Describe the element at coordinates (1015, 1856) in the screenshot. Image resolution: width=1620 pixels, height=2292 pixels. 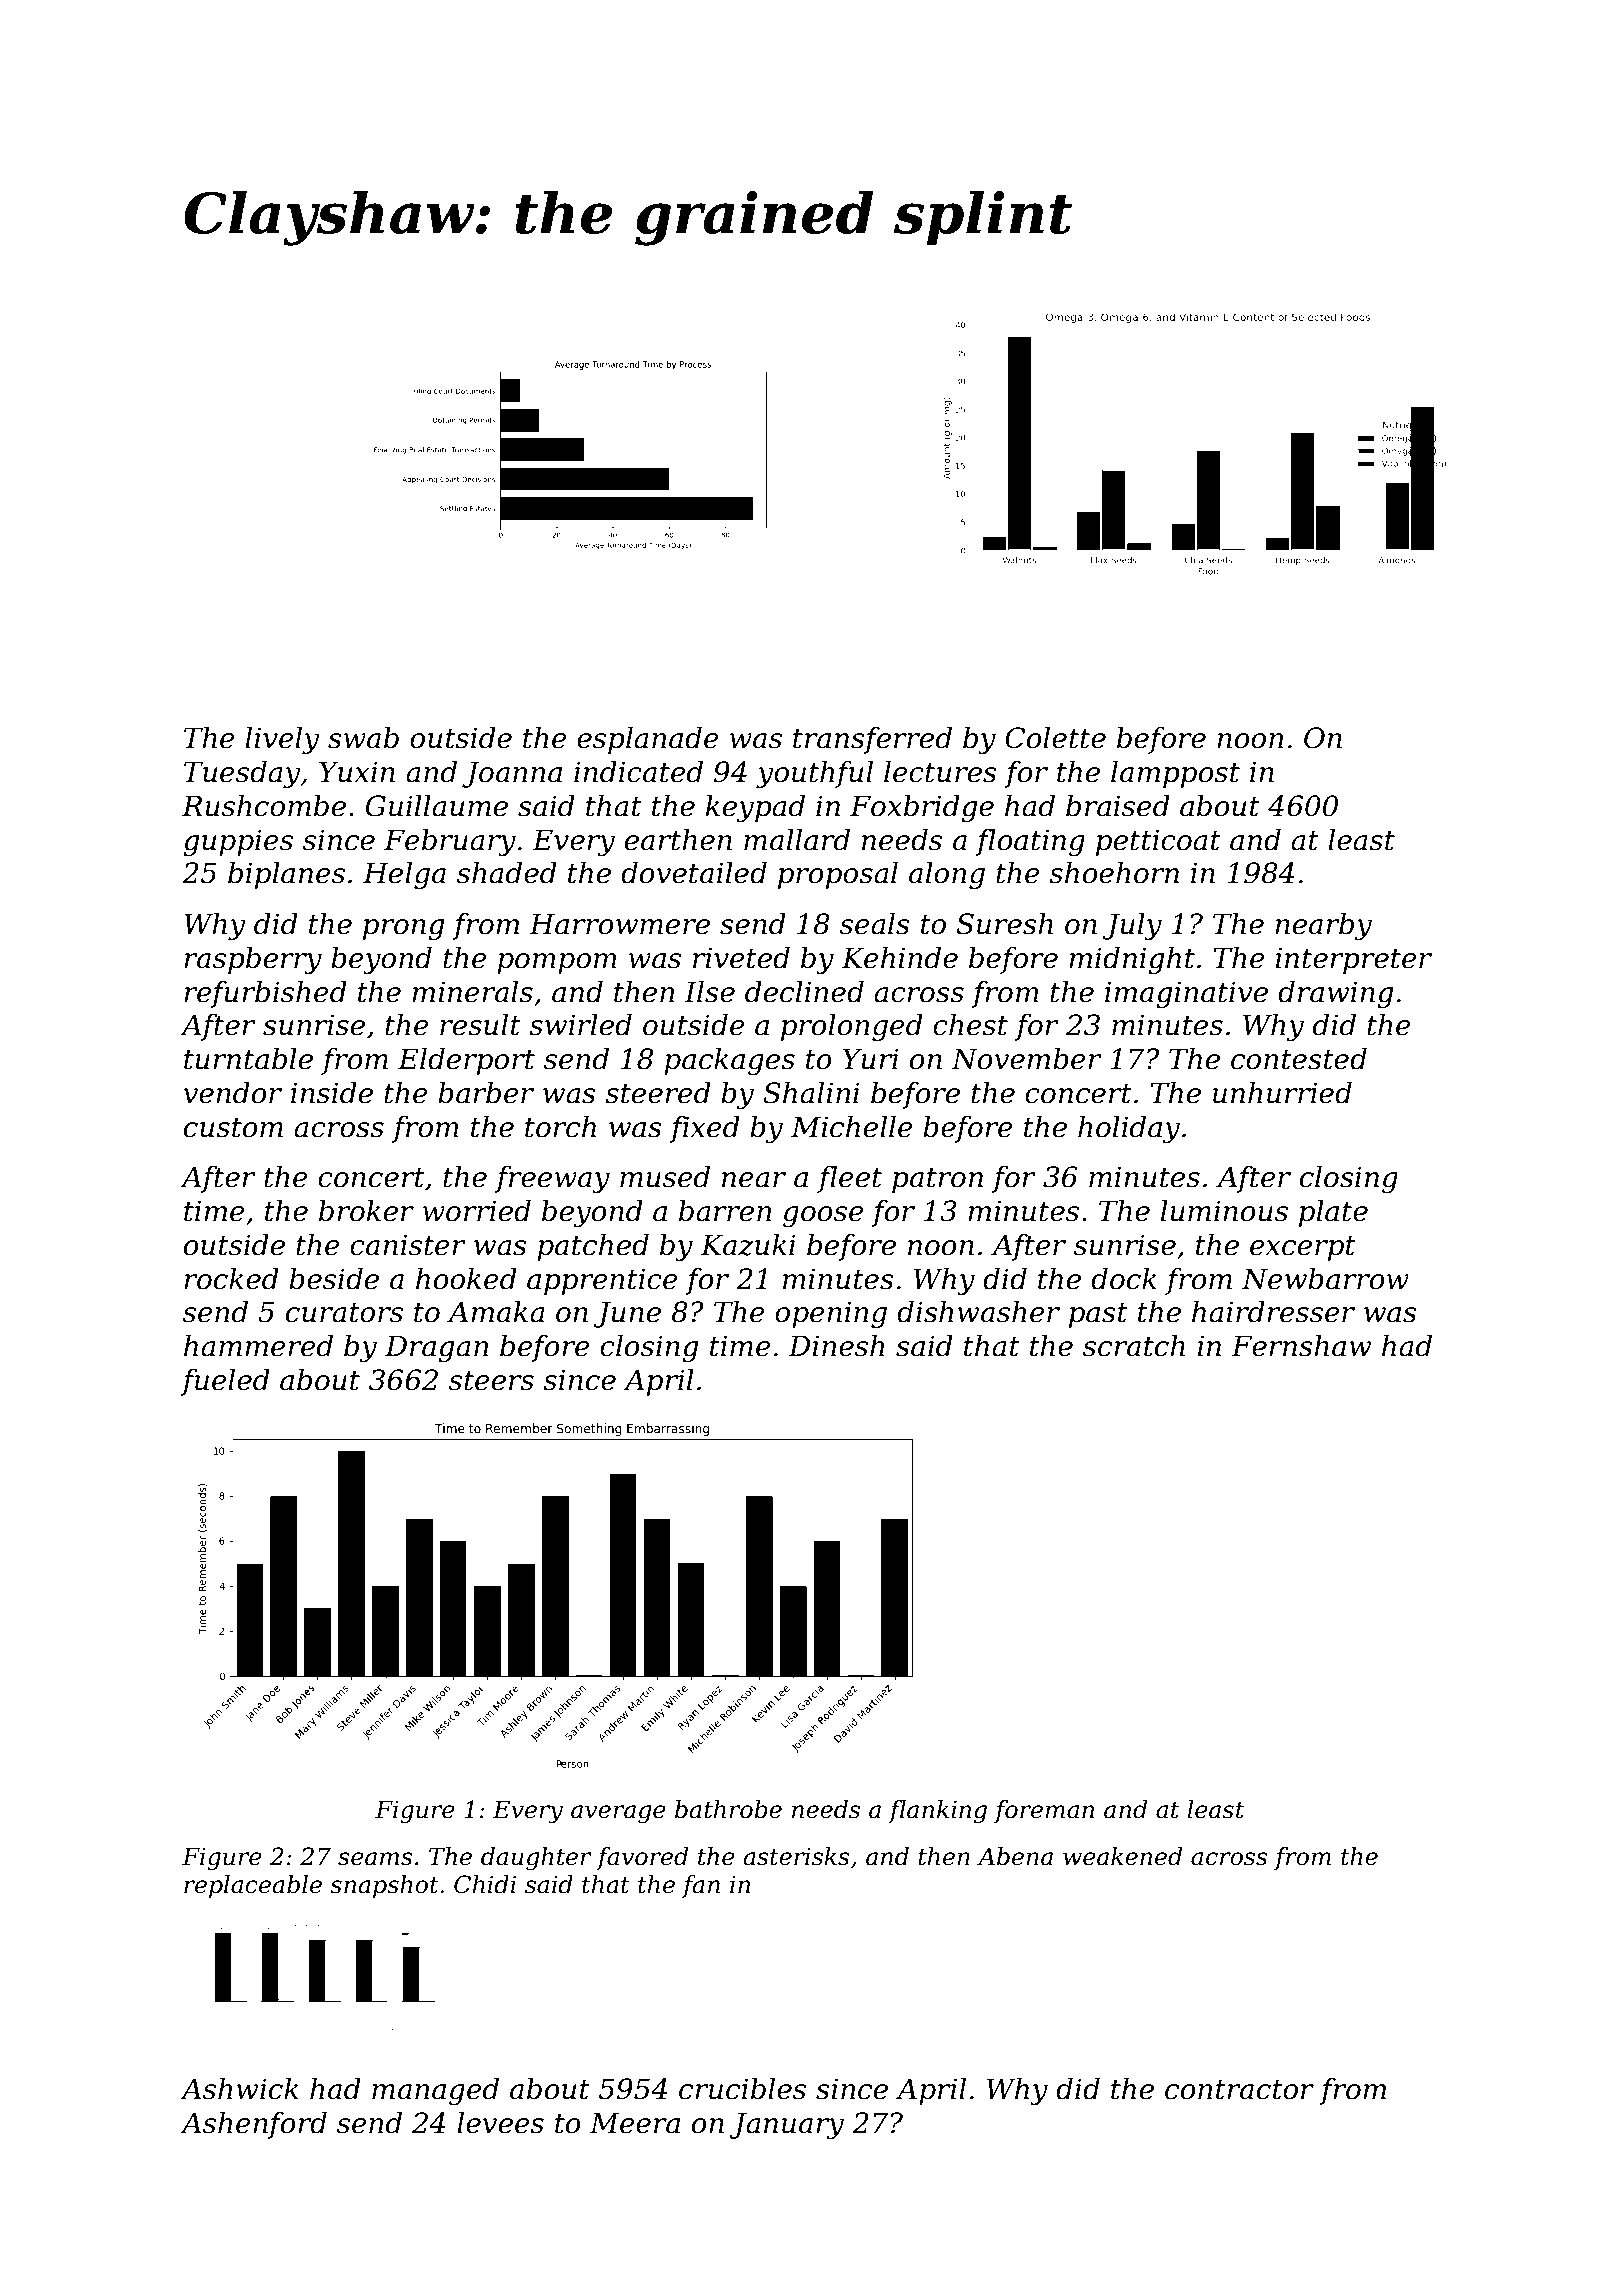
I see `Abena` at that location.
